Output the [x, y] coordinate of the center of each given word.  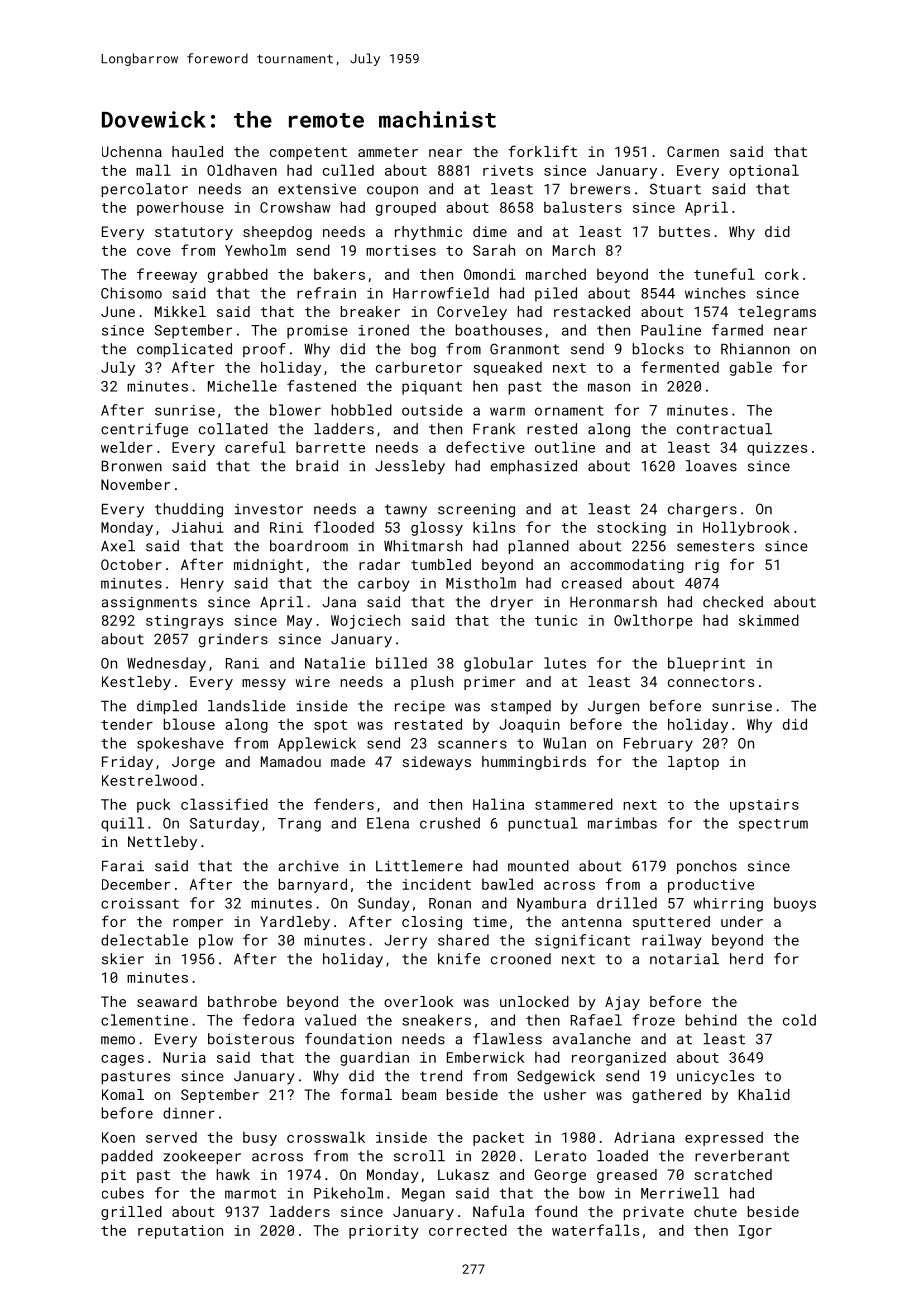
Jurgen [613, 708]
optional [764, 171]
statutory [194, 233]
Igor [755, 1232]
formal [366, 1094]
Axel [118, 546]
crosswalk [326, 1137]
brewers [600, 189]
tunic [556, 620]
